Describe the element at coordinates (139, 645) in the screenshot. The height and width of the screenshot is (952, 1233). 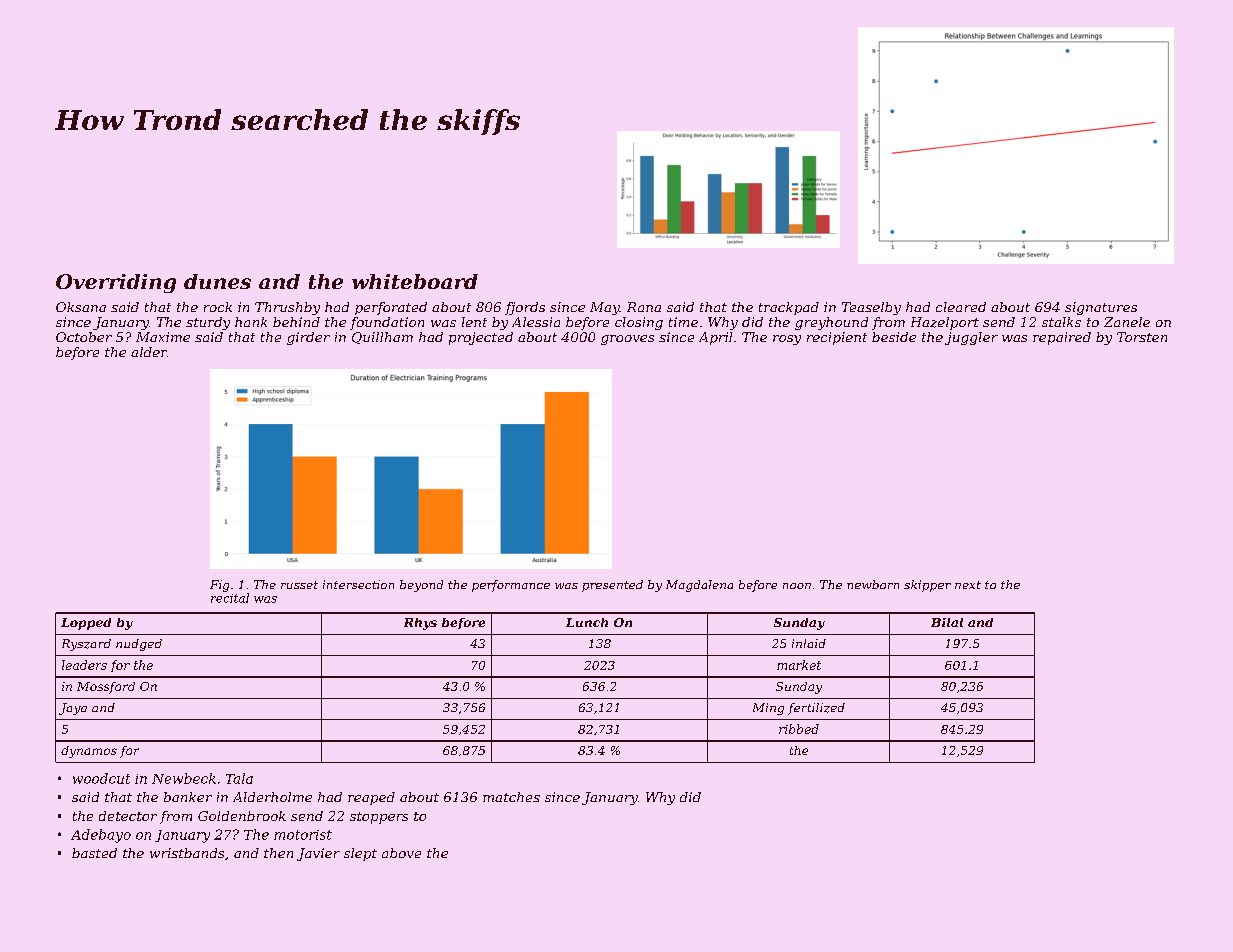
I see `nudged` at that location.
